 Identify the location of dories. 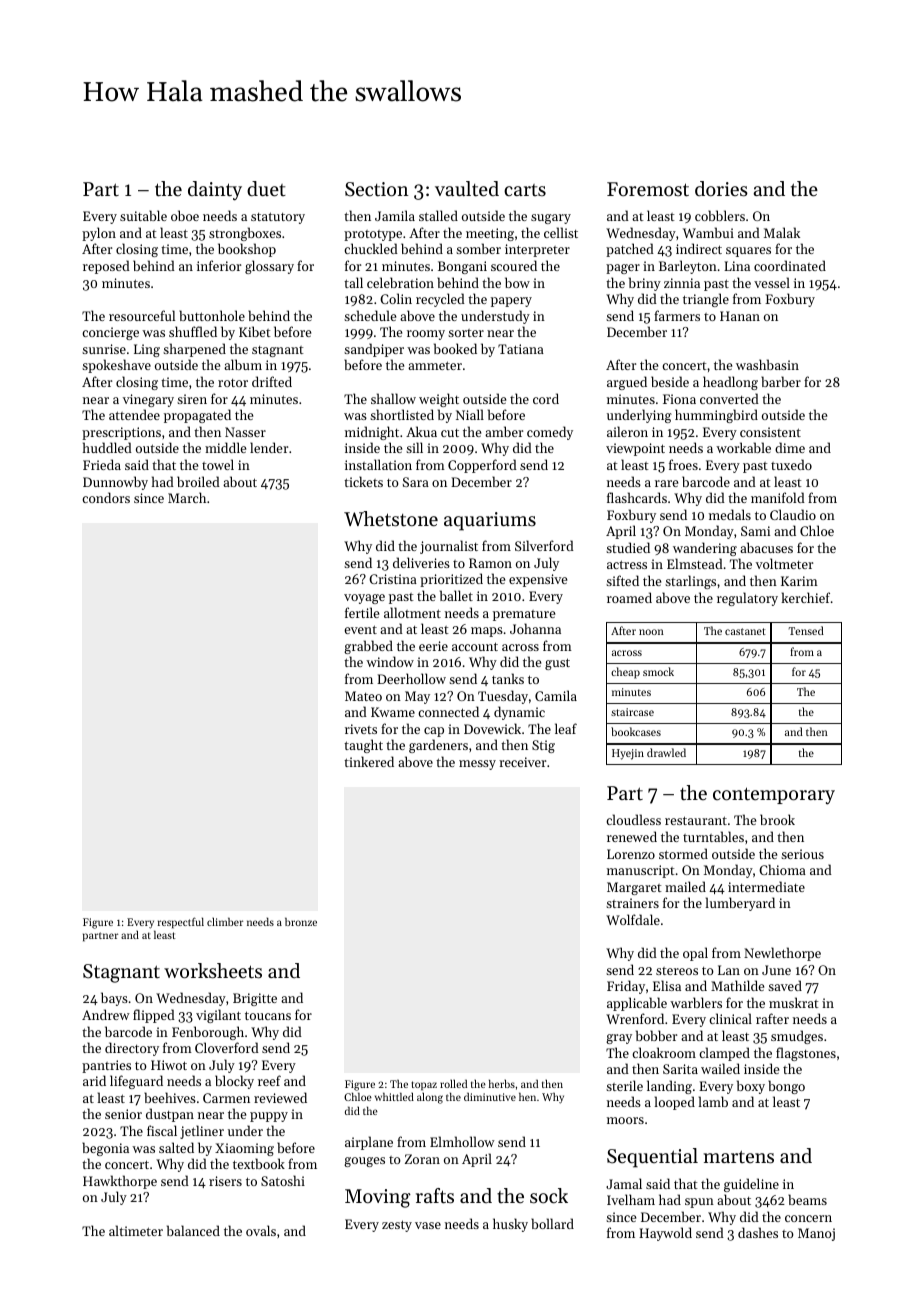
(721, 189).
